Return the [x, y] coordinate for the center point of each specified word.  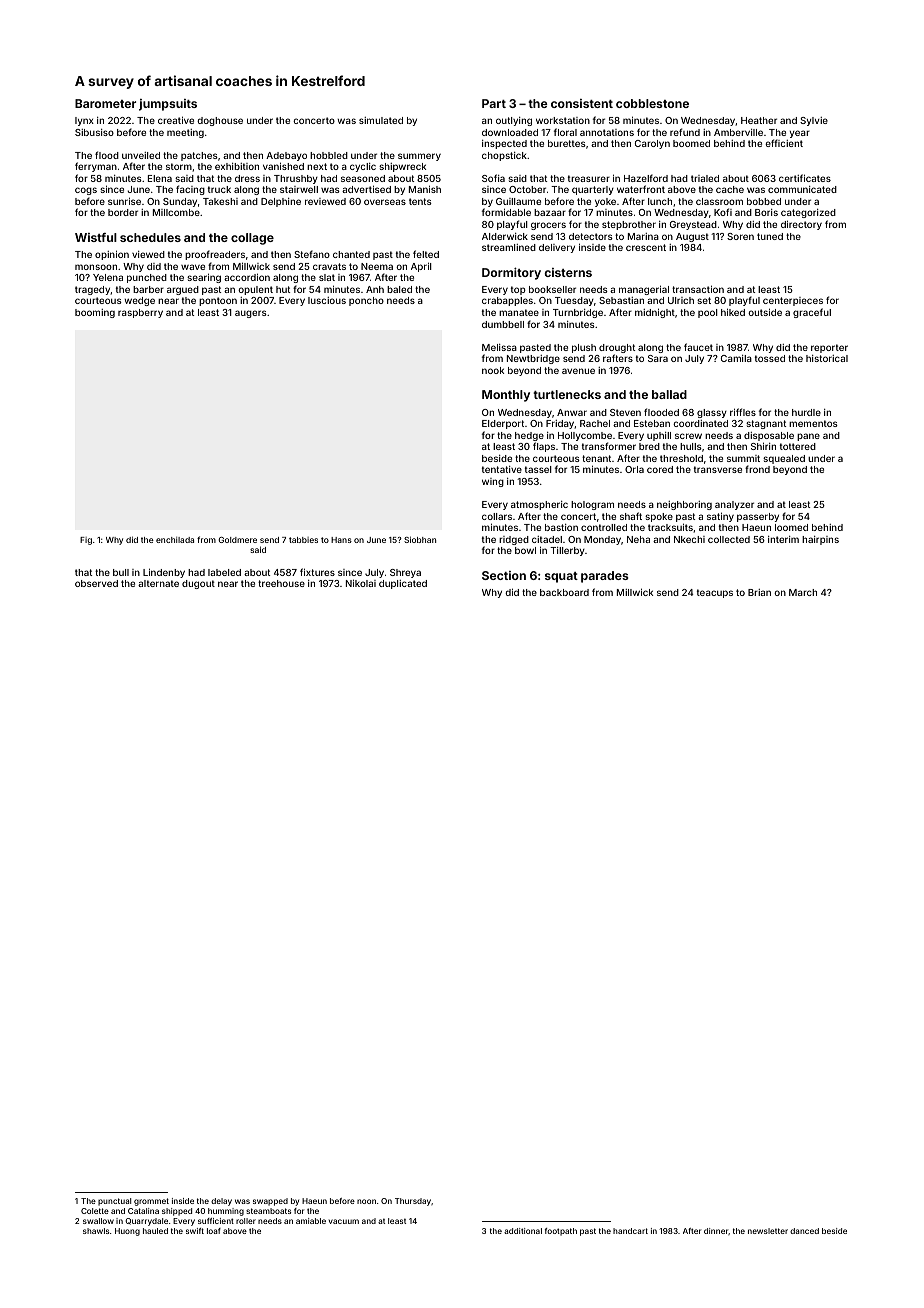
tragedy [93, 290]
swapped [270, 1202]
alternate [158, 583]
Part [494, 103]
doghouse [220, 121]
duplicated [403, 584]
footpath [561, 1232]
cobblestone [652, 103]
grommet [151, 1202]
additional [523, 1231]
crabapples [507, 301]
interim [783, 539]
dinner [716, 1231]
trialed [705, 178]
